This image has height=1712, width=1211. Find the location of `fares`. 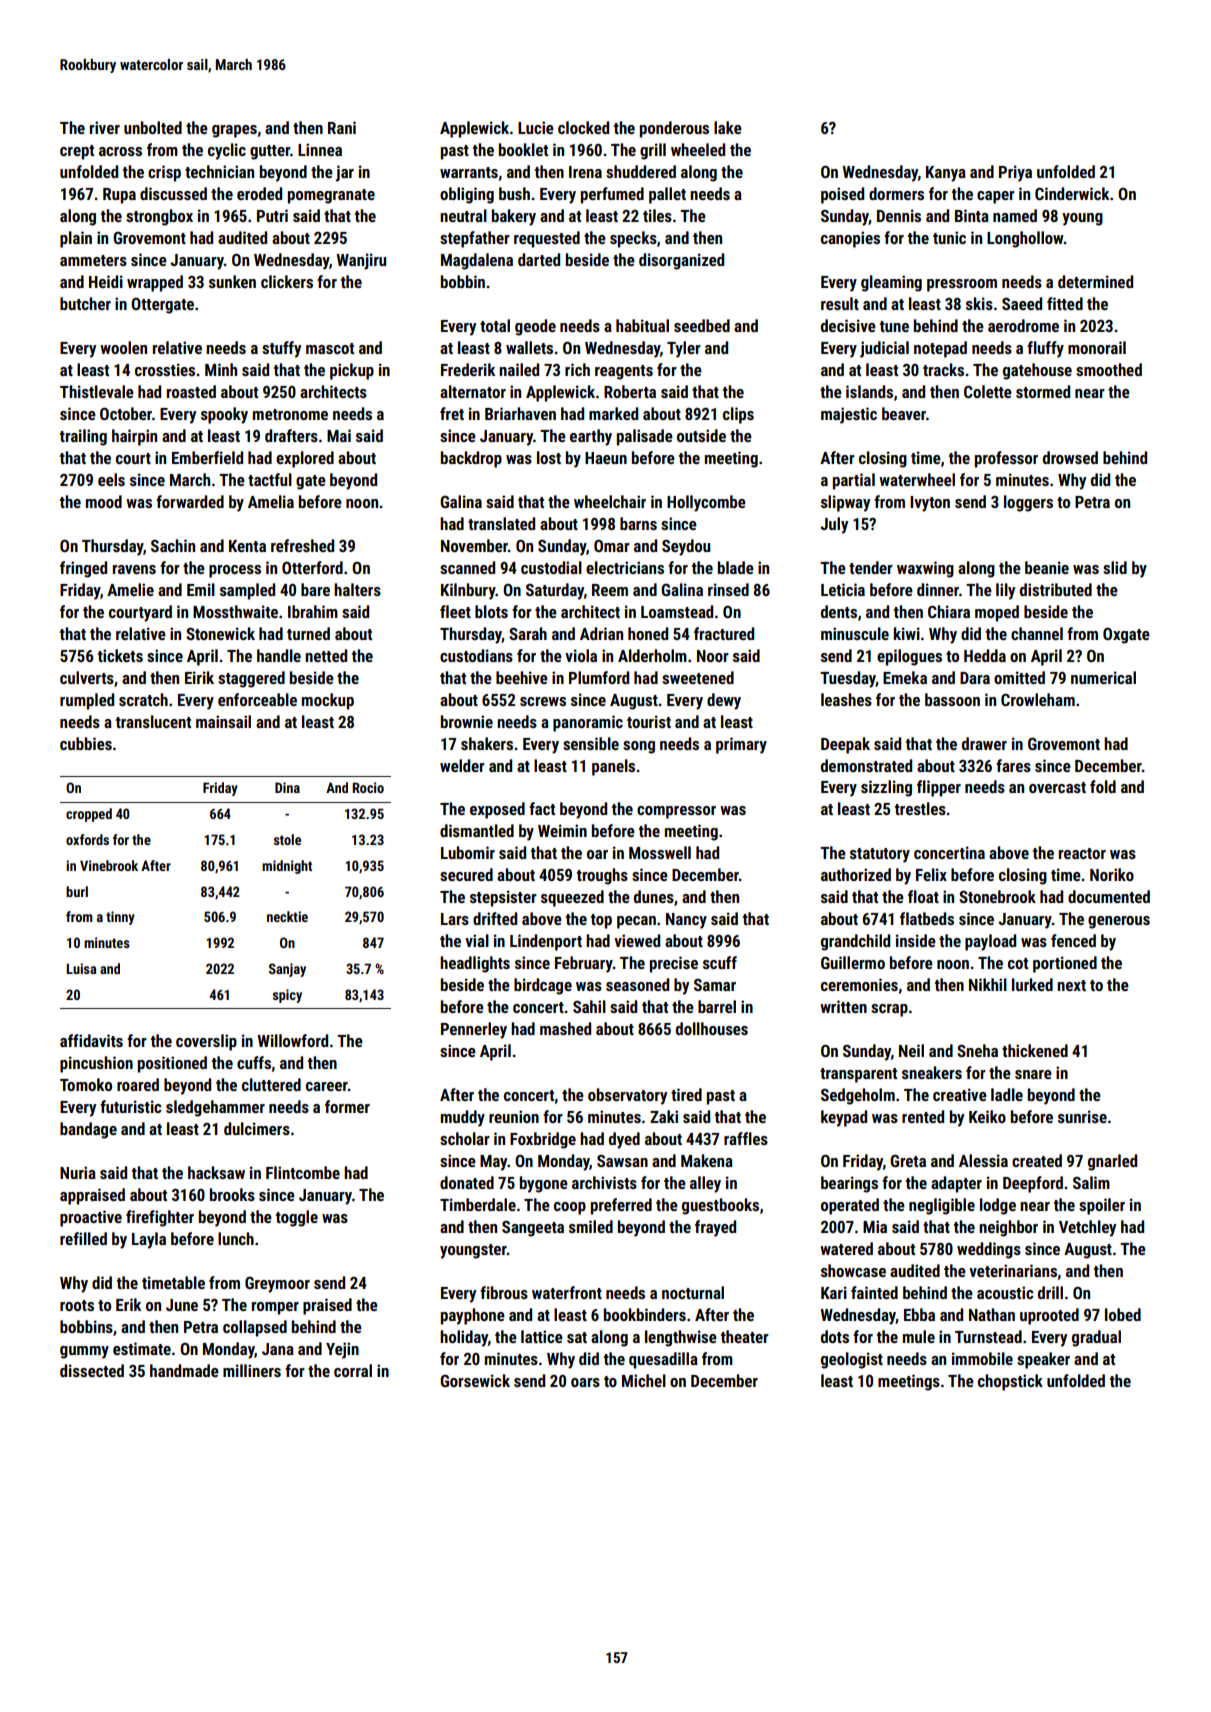

fares is located at coordinates (1013, 765).
